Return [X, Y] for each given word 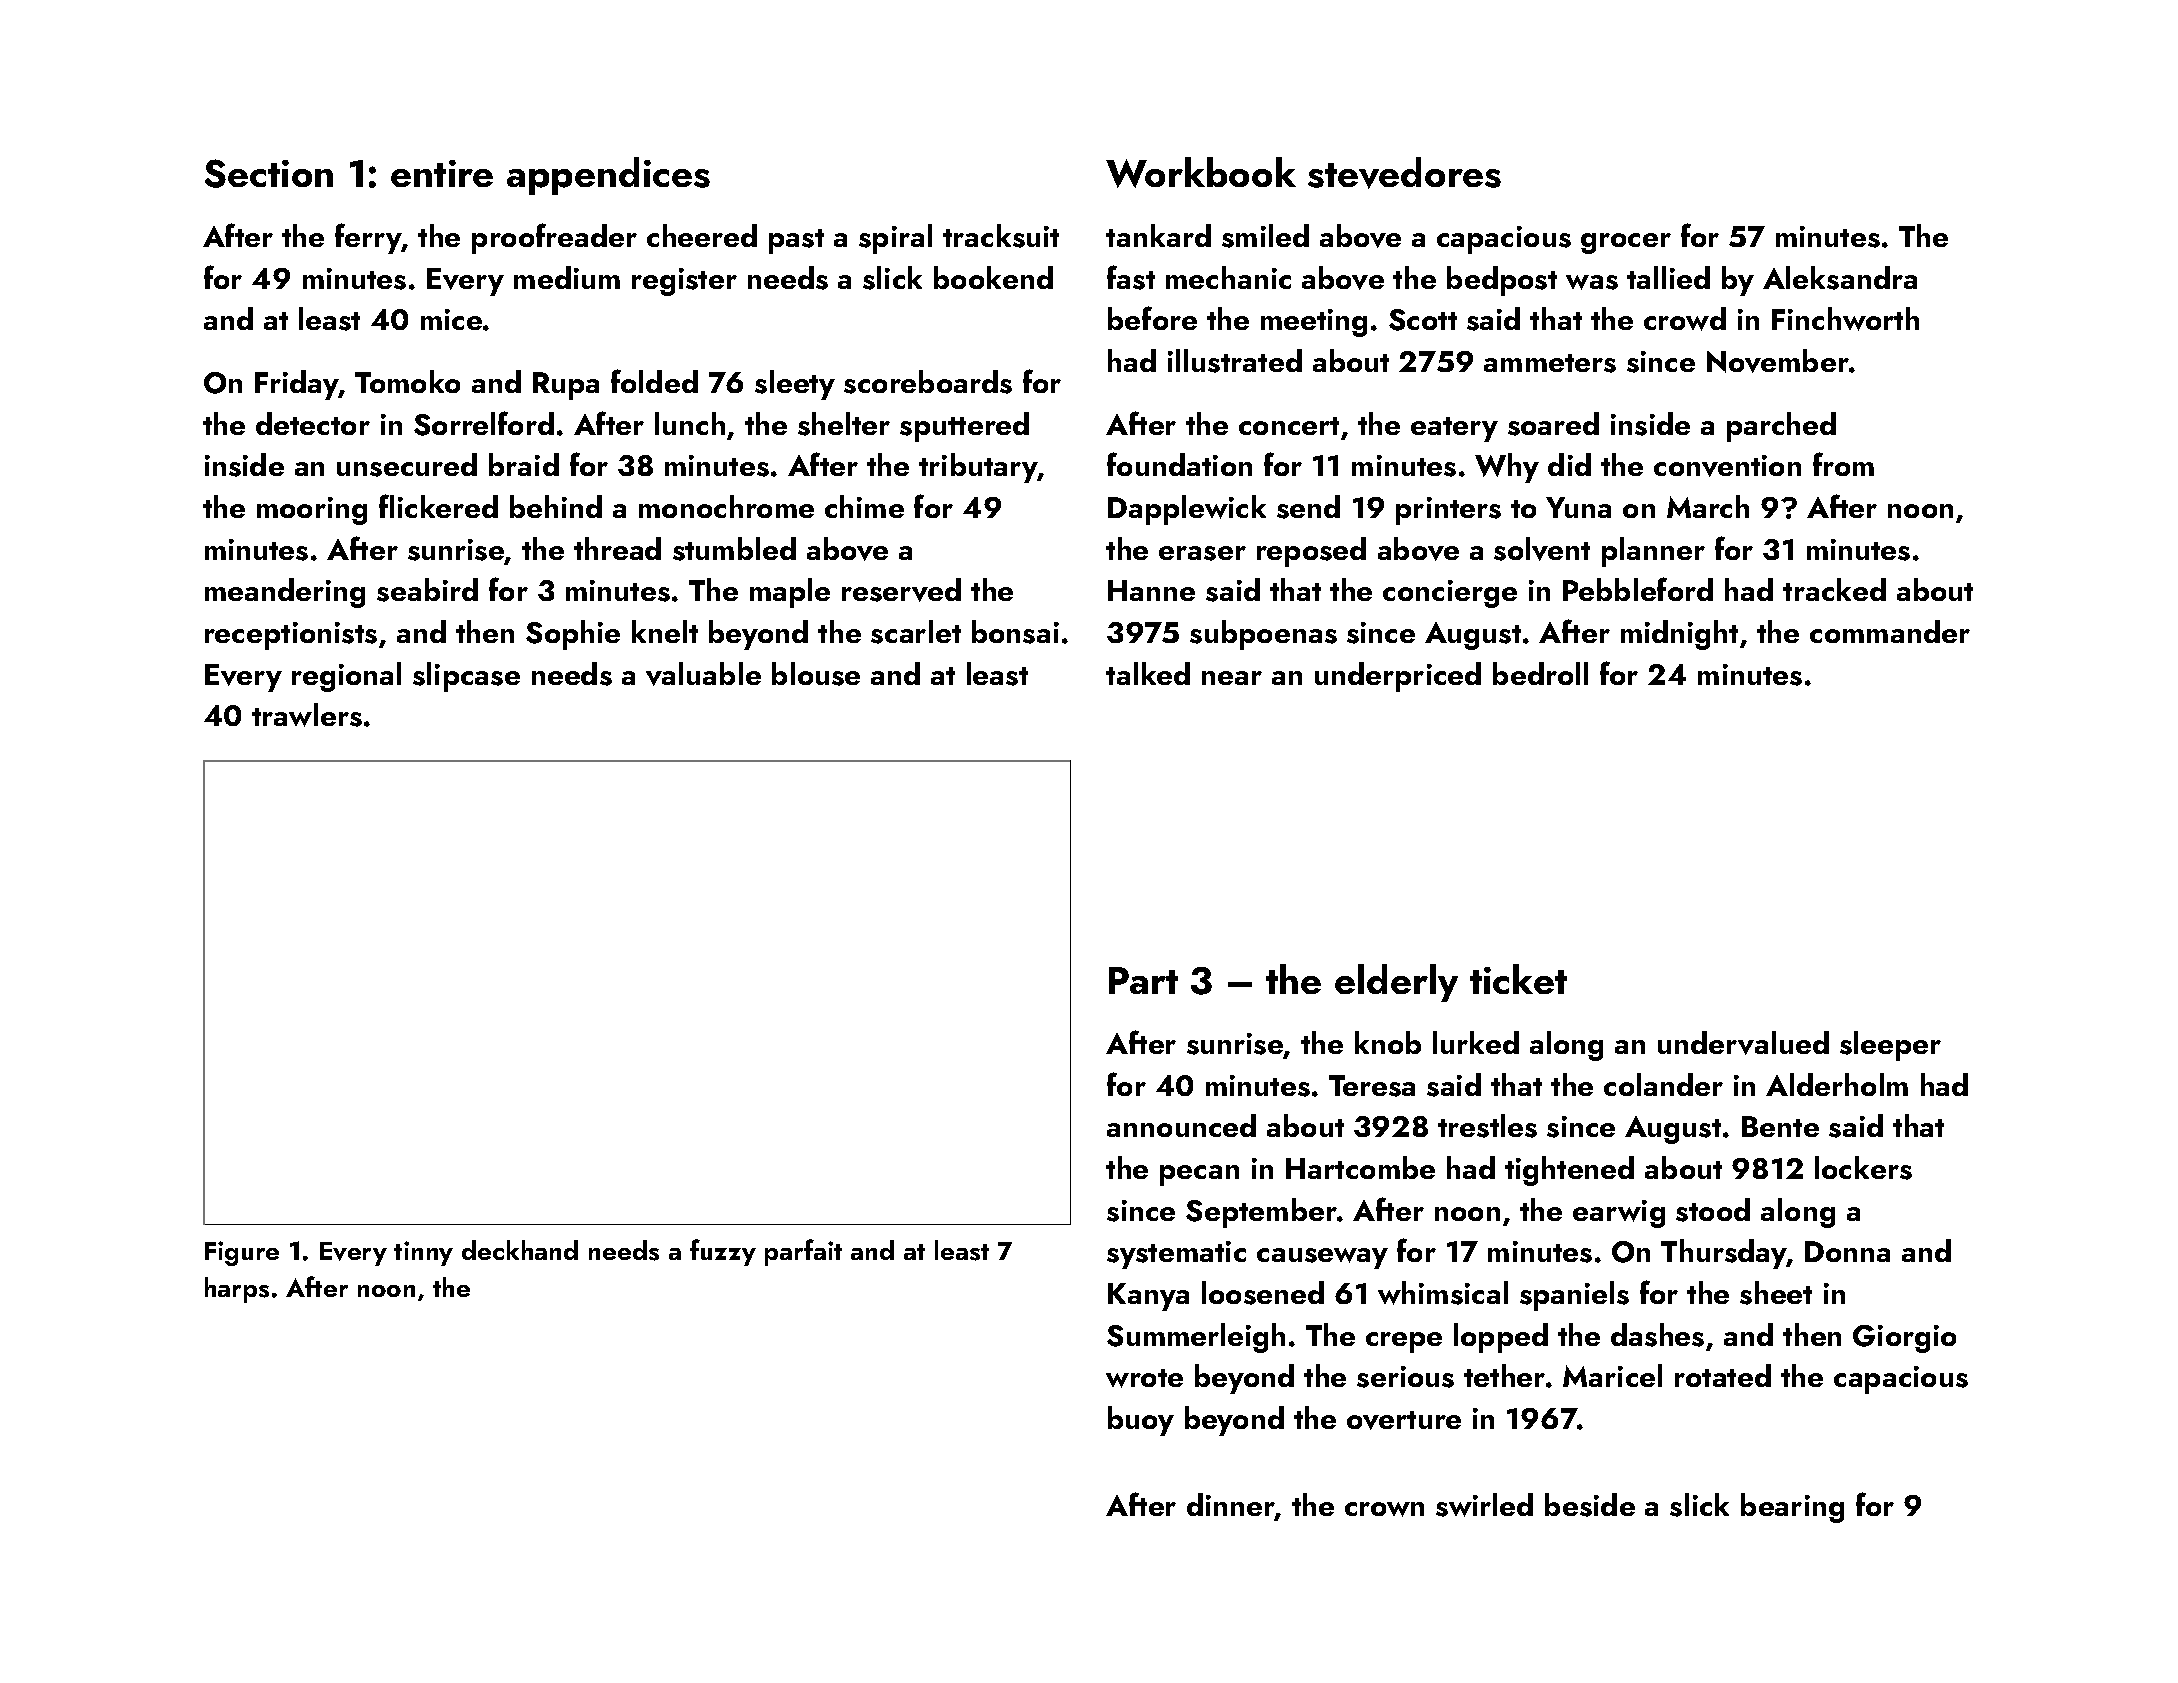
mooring [312, 511]
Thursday [1724, 1254]
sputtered [964, 427]
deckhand [520, 1250]
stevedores [1404, 173]
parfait [803, 1252]
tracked [1834, 589]
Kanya [1148, 1297]
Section [269, 173]
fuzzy [723, 1252]
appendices [608, 176]
